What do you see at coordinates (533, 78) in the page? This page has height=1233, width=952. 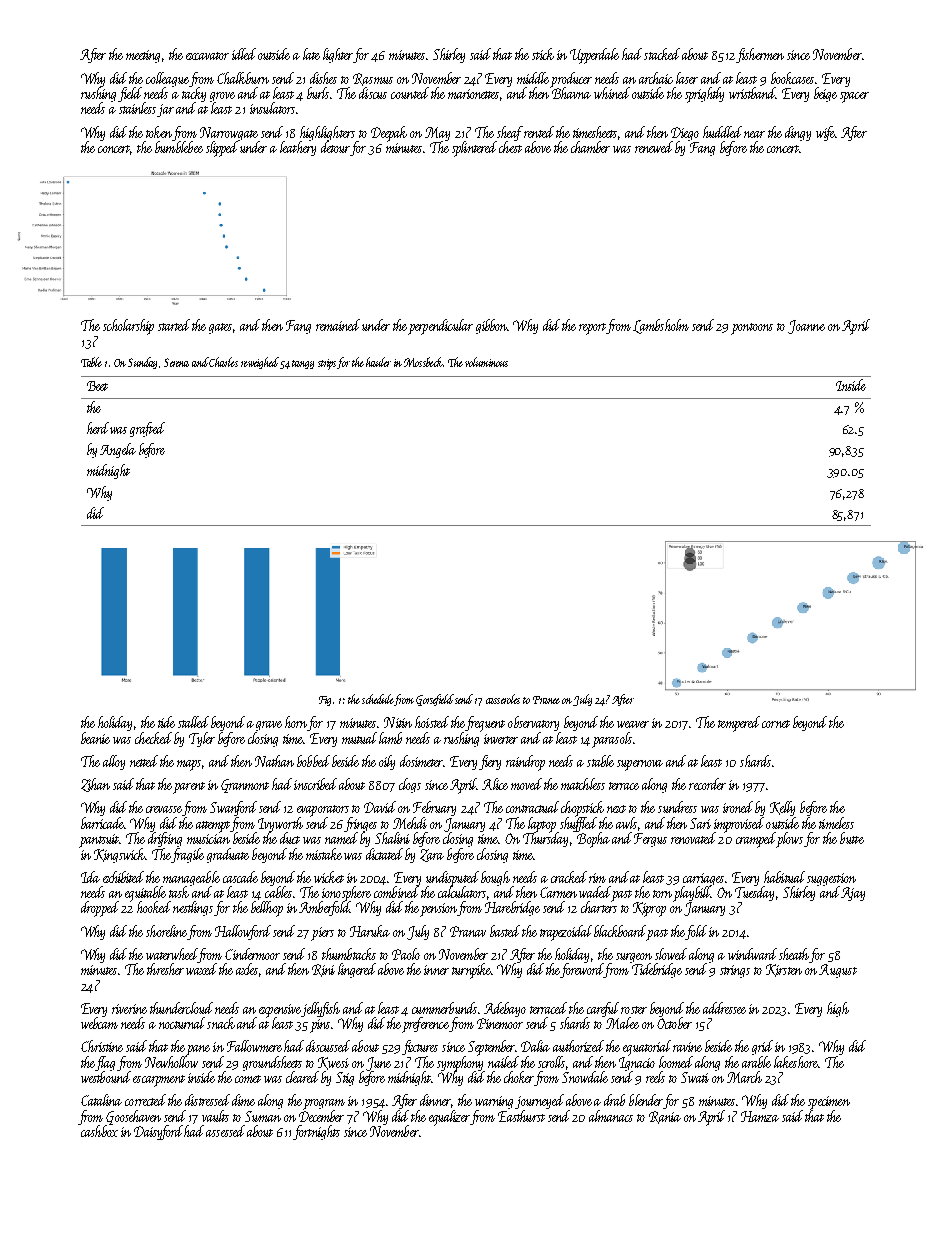 I see `middle` at bounding box center [533, 78].
